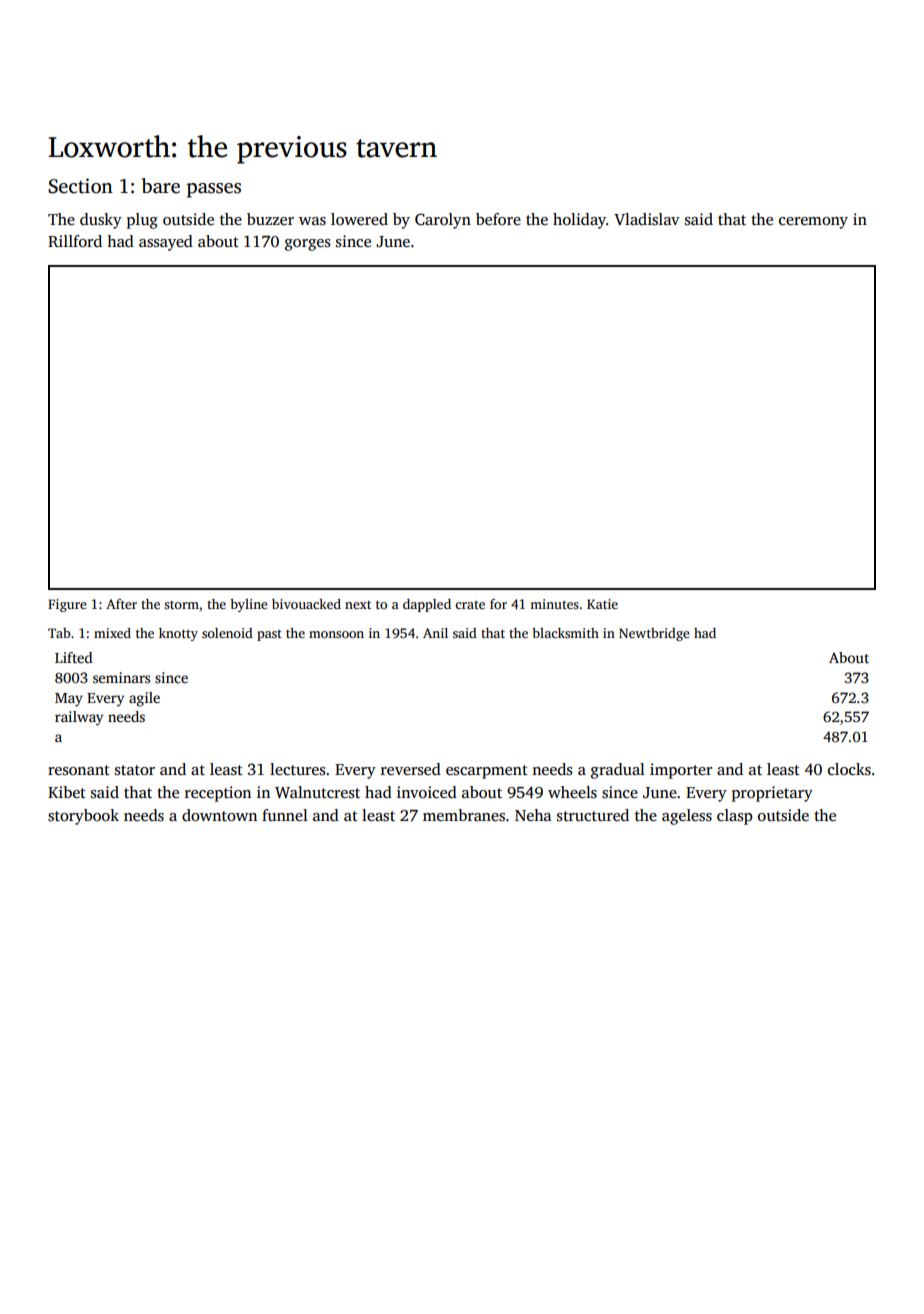  What do you see at coordinates (308, 245) in the screenshot?
I see `gorges` at bounding box center [308, 245].
